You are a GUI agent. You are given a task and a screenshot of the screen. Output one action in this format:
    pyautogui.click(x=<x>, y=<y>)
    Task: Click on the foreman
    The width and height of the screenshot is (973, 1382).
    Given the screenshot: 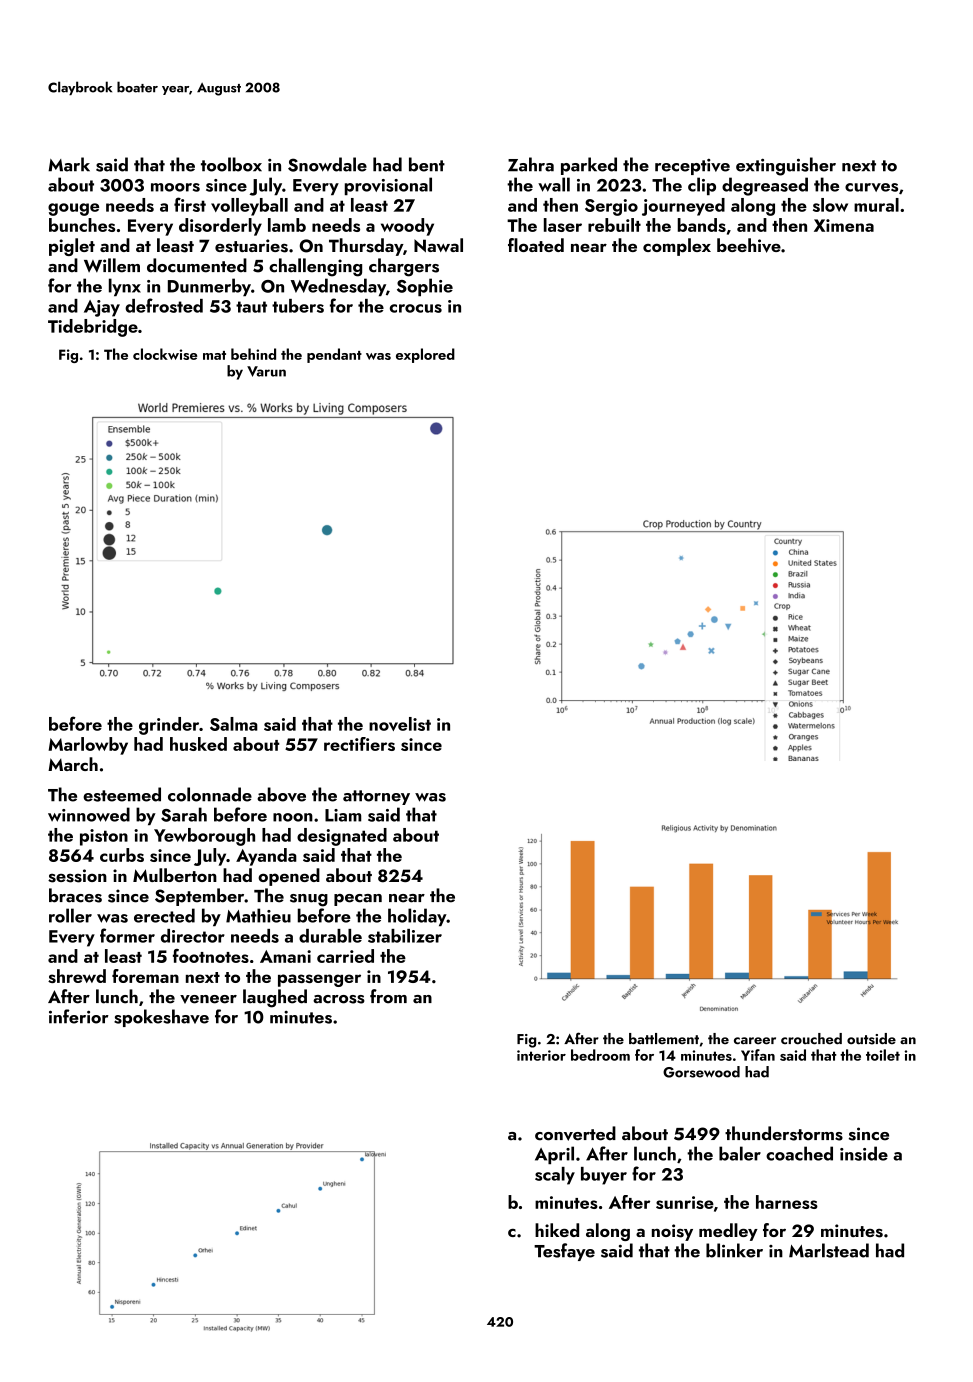 What is the action you would take?
    pyautogui.click(x=145, y=976)
